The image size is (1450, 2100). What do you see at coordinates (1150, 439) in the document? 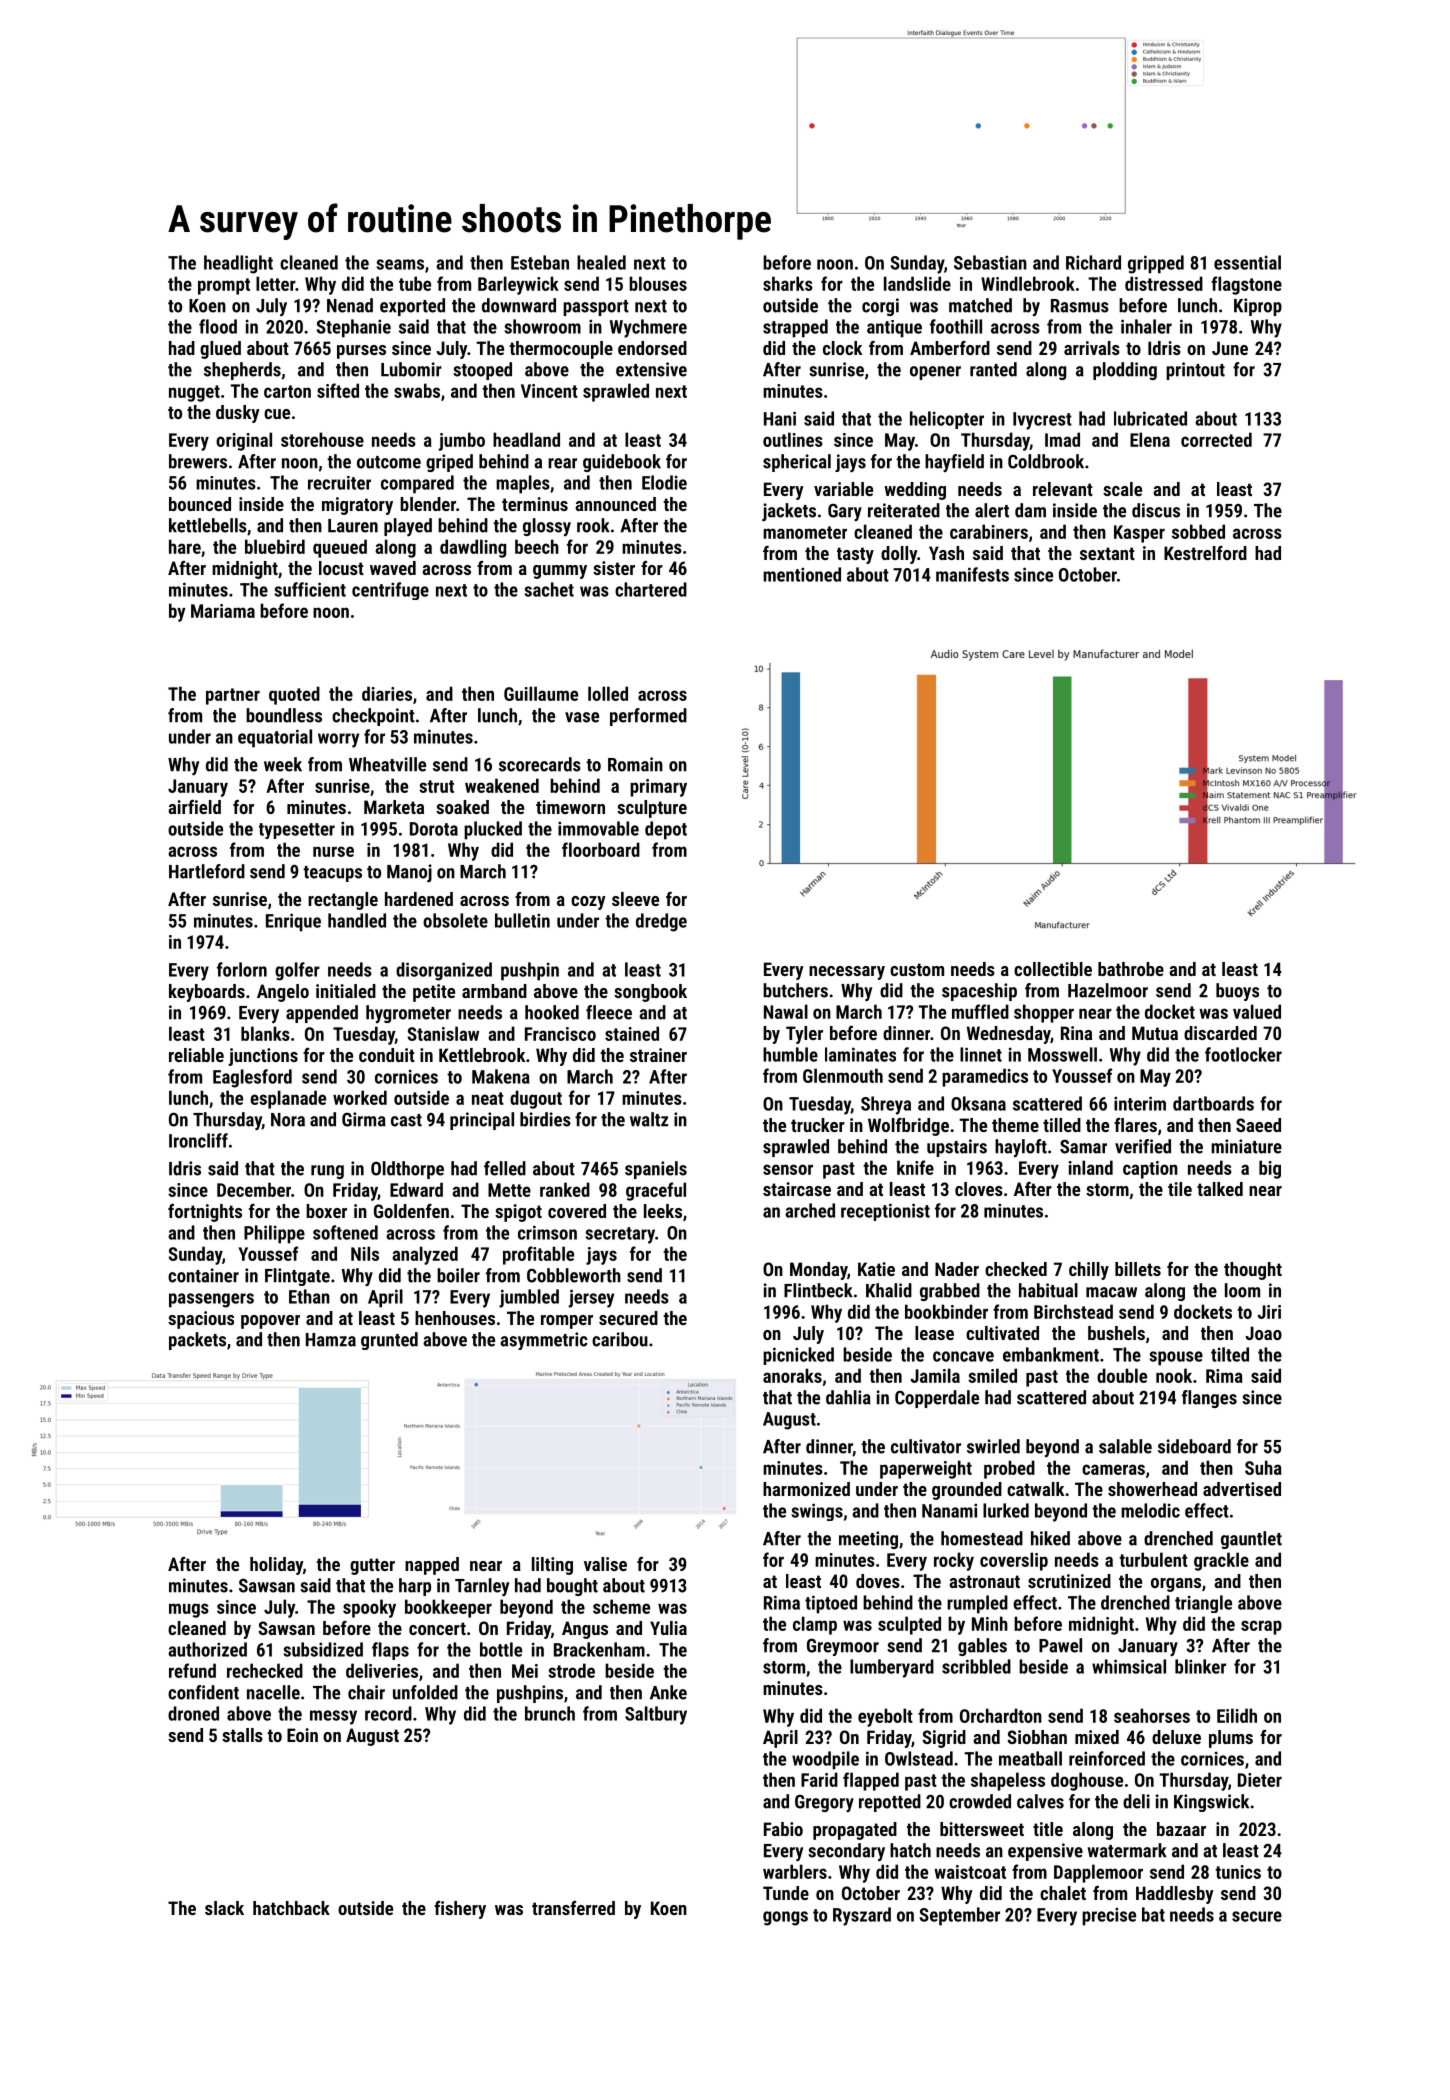
I see `Elena` at bounding box center [1150, 439].
